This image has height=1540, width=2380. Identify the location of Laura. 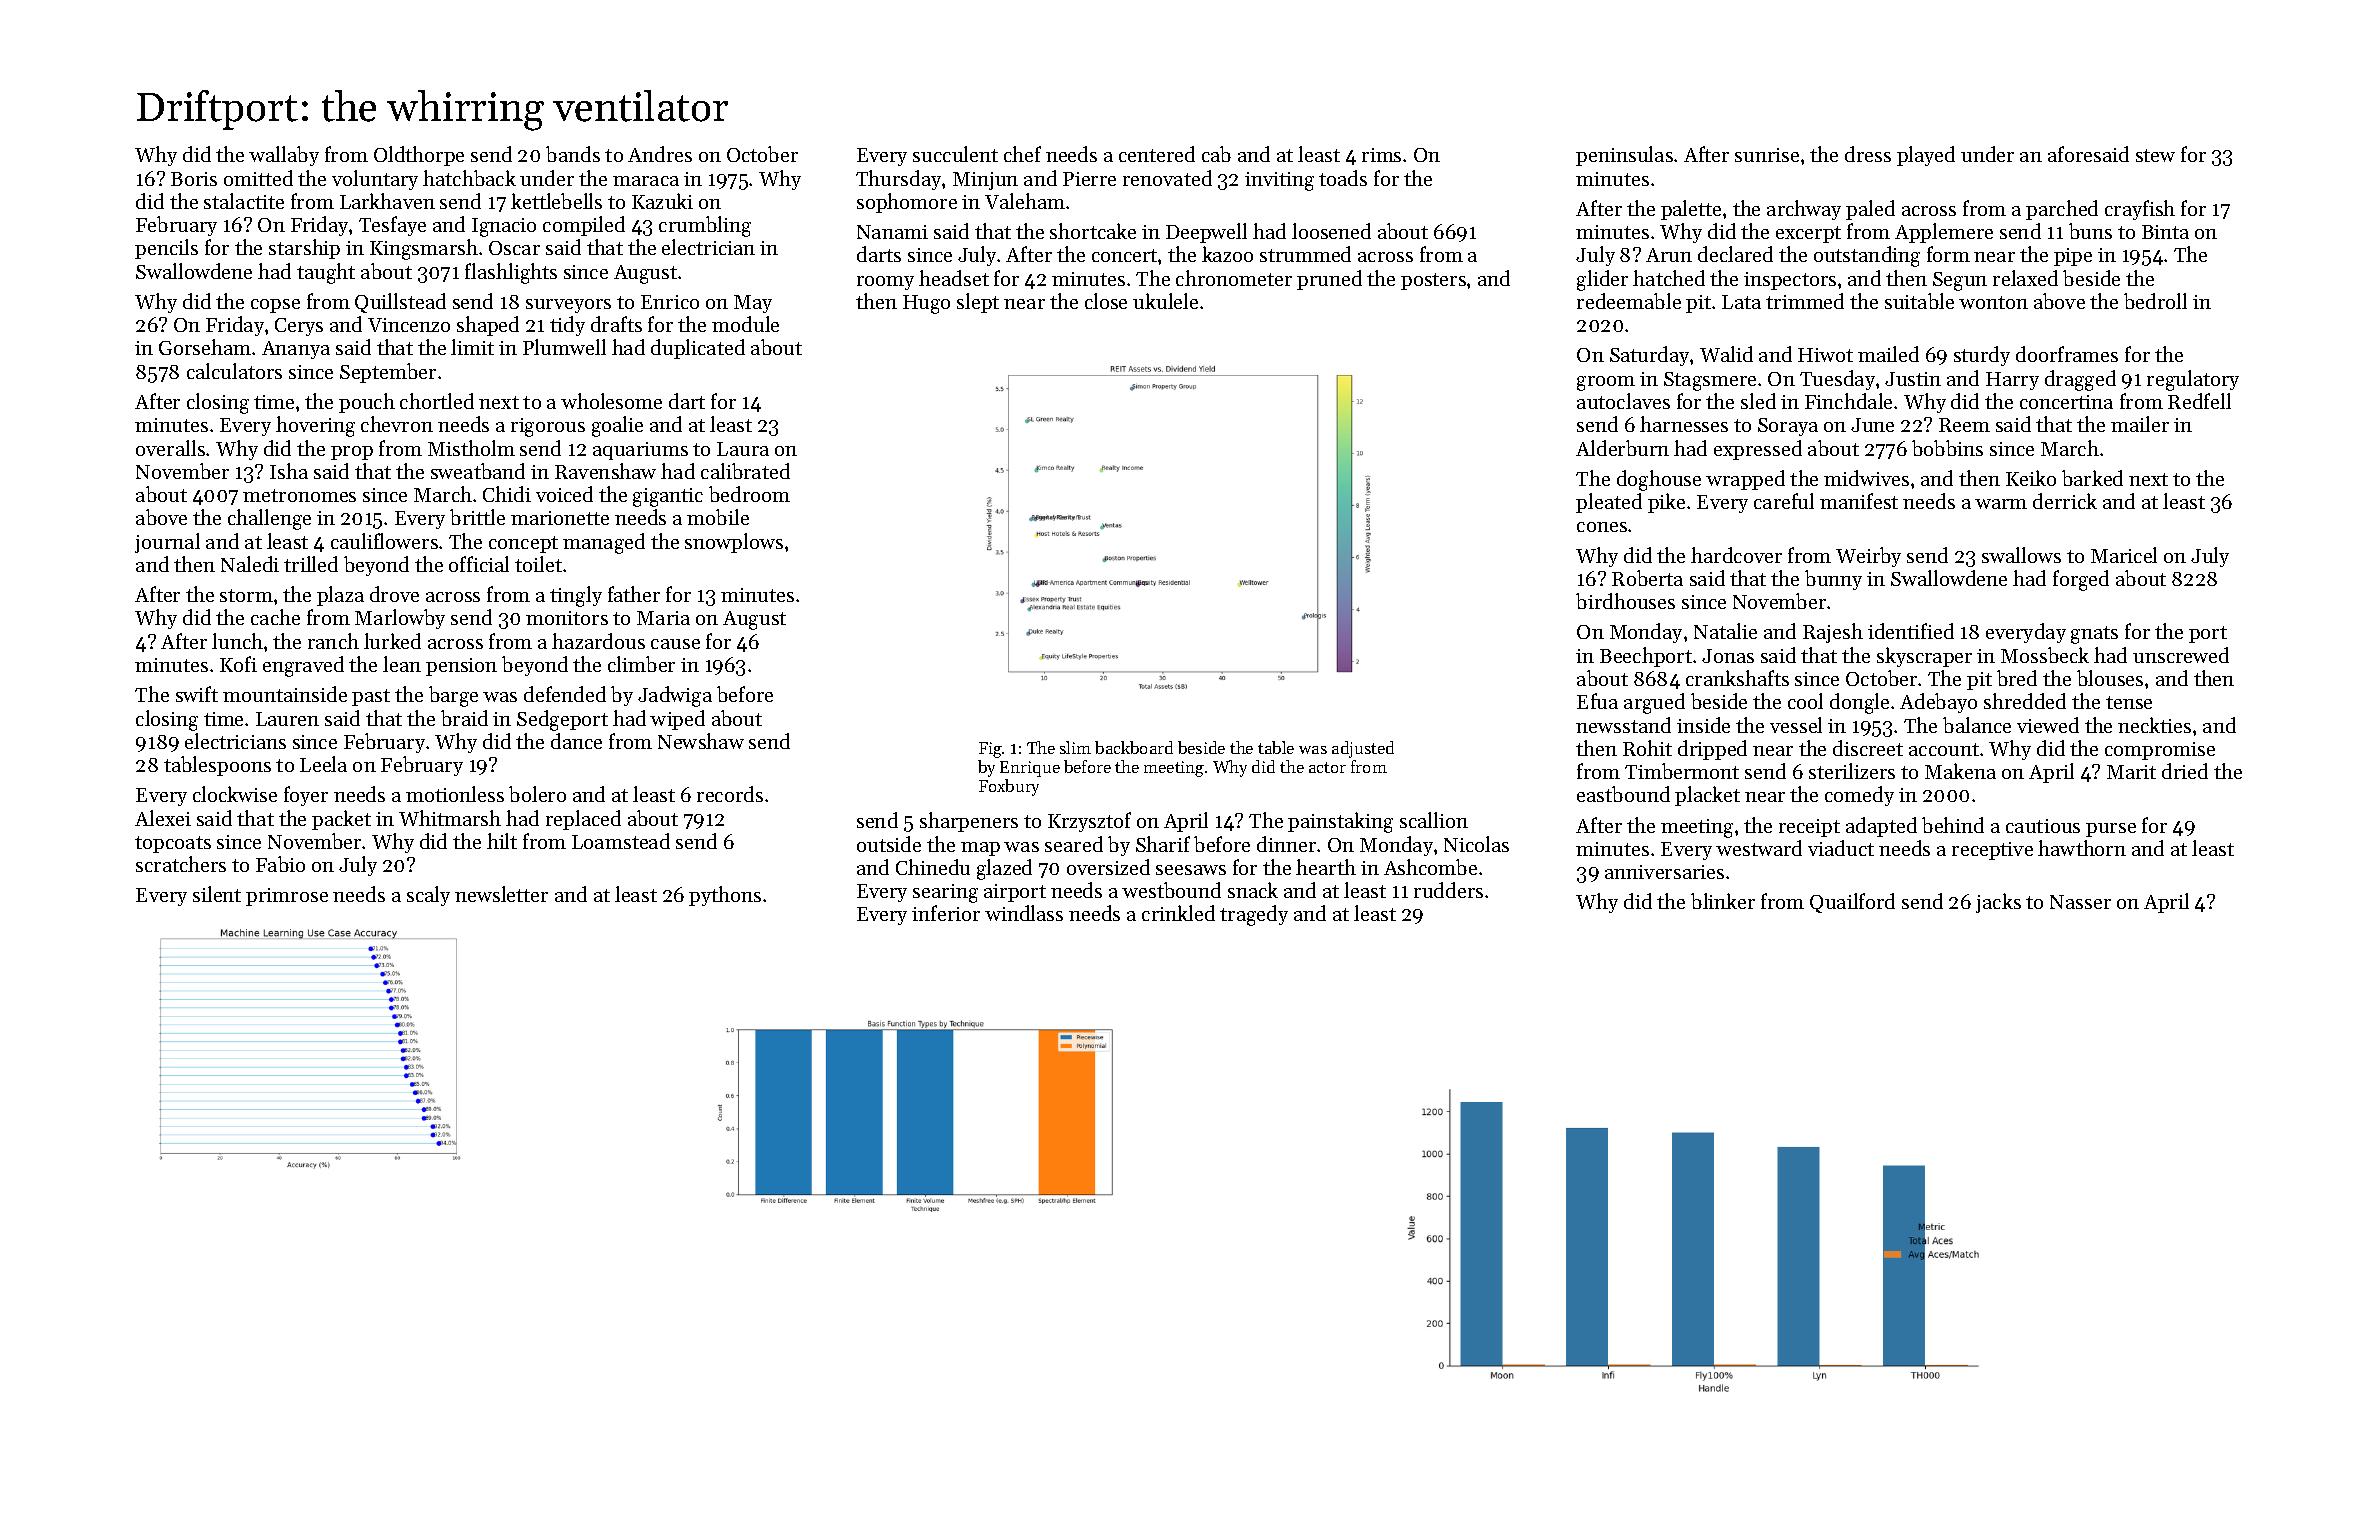
(743, 449).
